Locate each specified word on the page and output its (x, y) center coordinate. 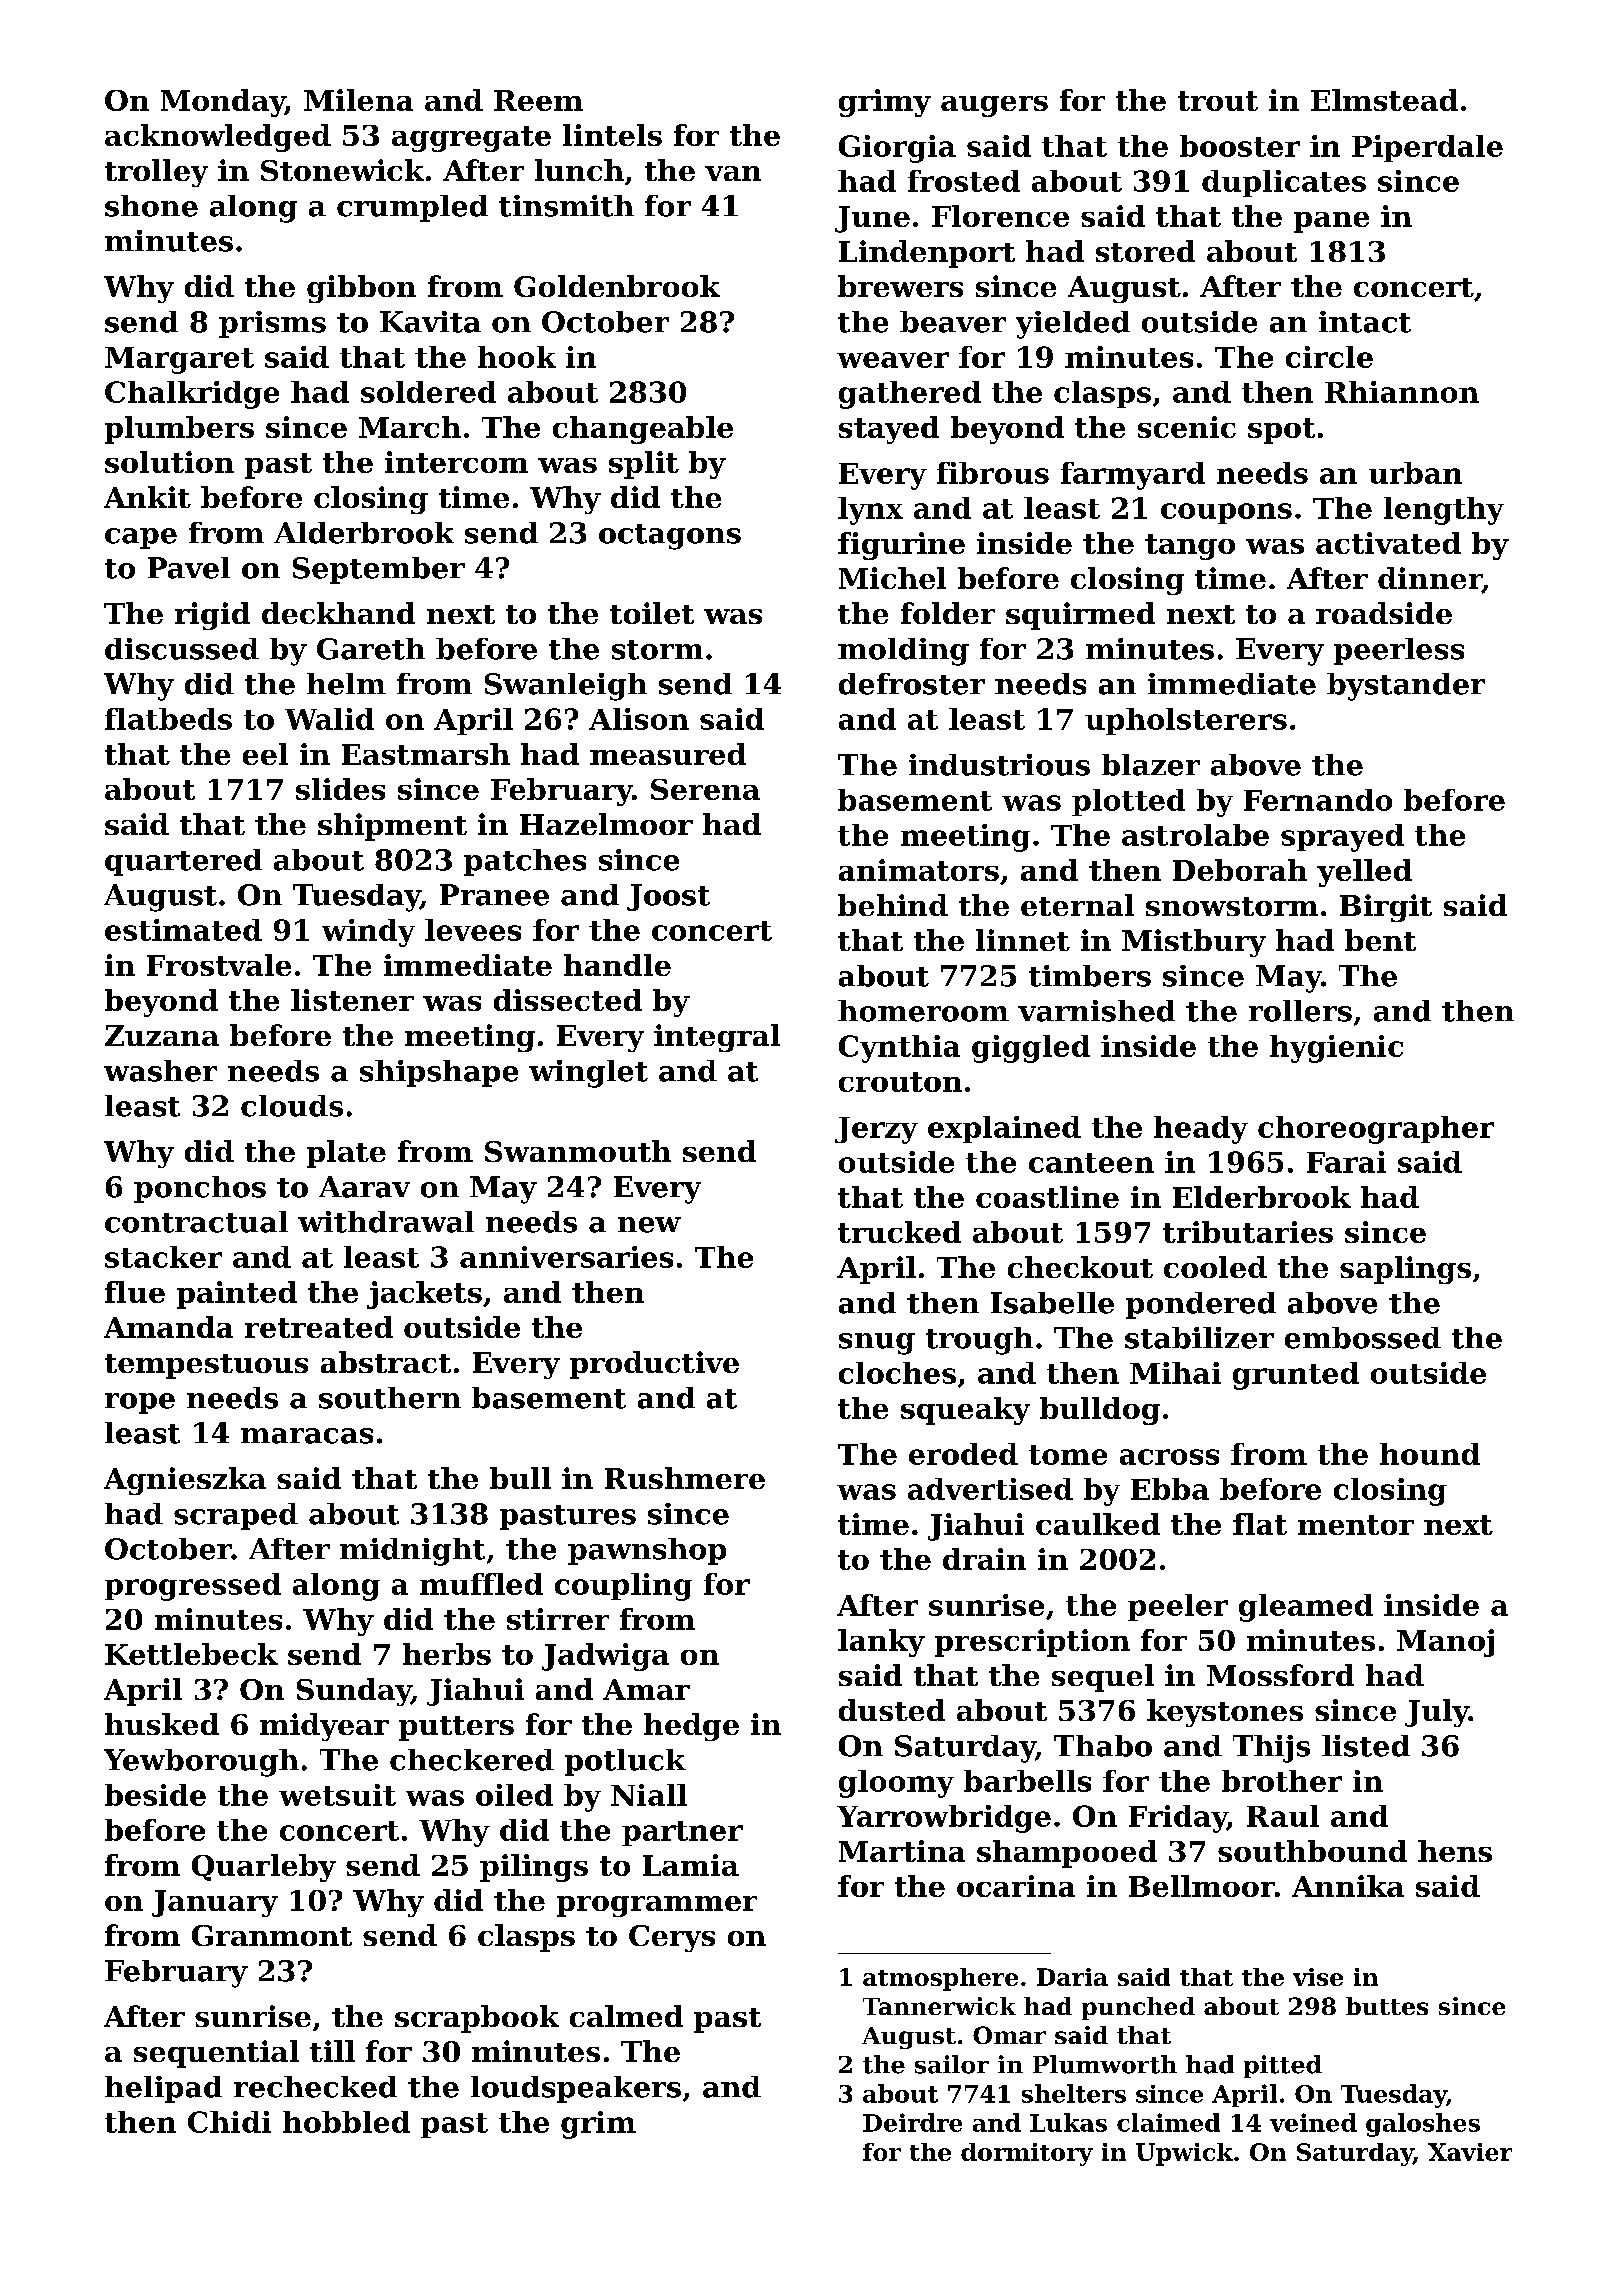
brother (1282, 1781)
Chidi (229, 2122)
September (379, 570)
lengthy (1444, 511)
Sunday (354, 1692)
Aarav (364, 1187)
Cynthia (899, 1049)
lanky (881, 1643)
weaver (893, 360)
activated (1388, 543)
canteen (1091, 1163)
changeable (643, 430)
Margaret (179, 360)
